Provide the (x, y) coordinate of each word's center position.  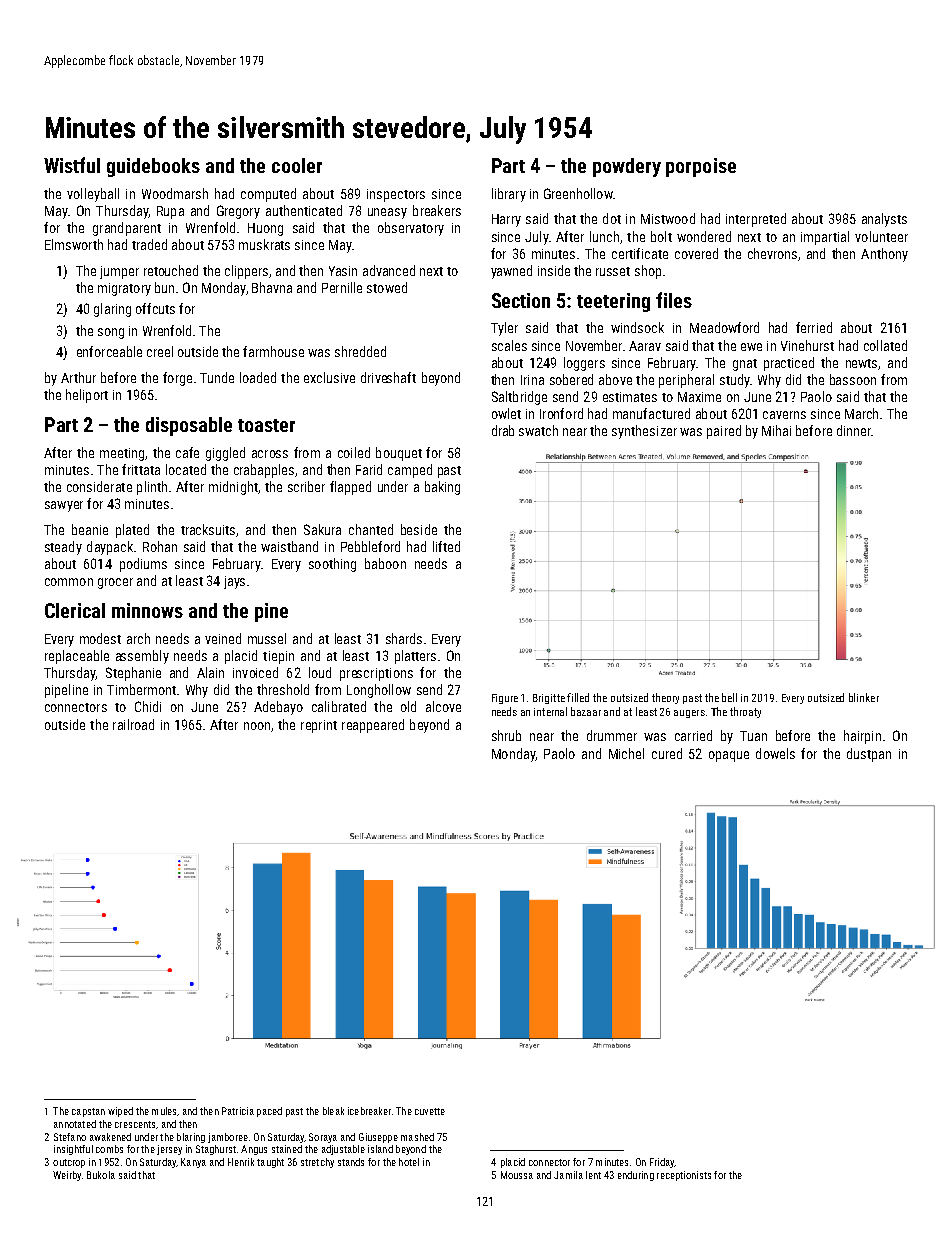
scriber (306, 486)
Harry (506, 220)
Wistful (72, 165)
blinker (864, 697)
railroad (133, 724)
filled (578, 697)
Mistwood (668, 218)
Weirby (67, 1176)
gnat (745, 365)
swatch (538, 430)
